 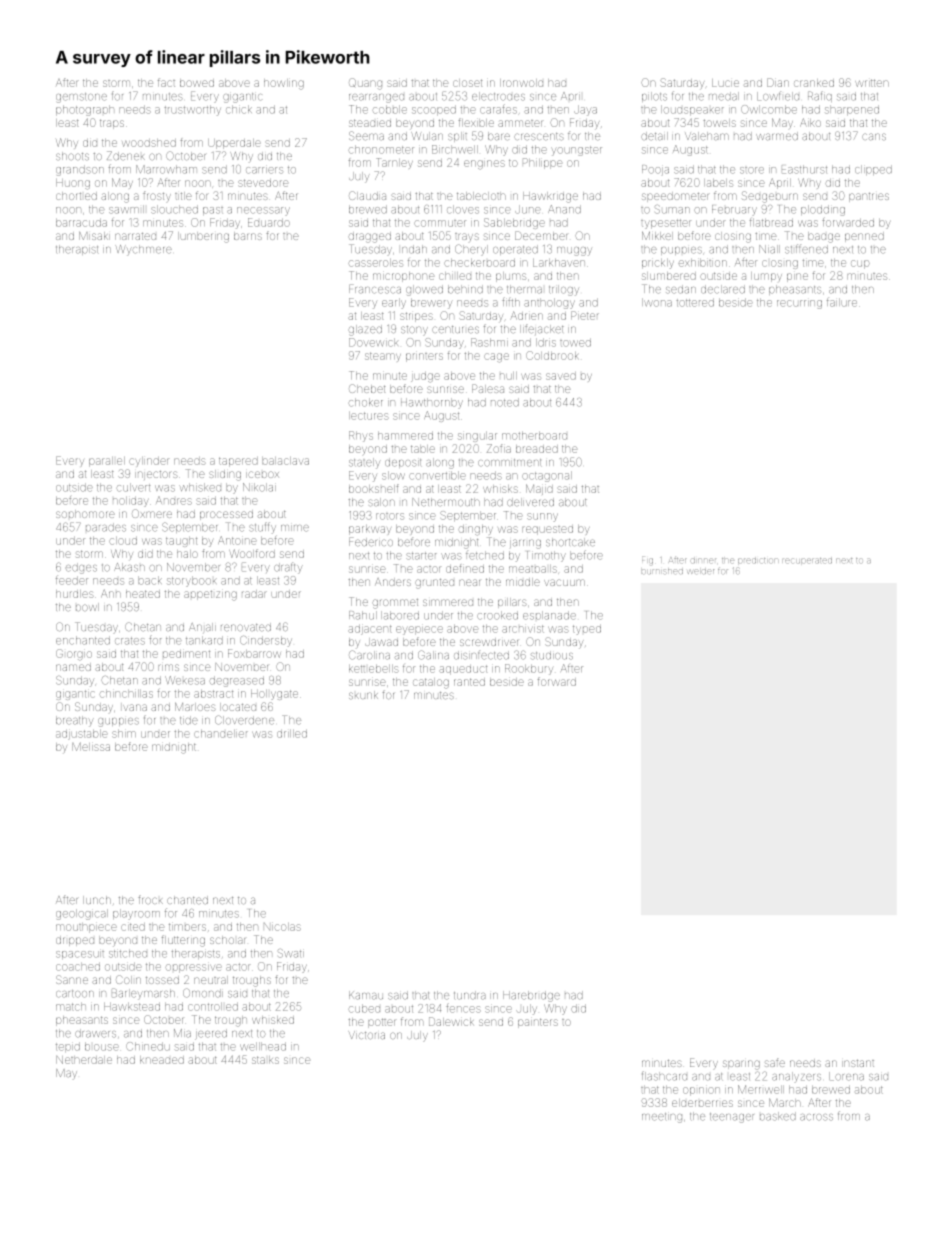 What do you see at coordinates (538, 1023) in the image?
I see `painters` at bounding box center [538, 1023].
